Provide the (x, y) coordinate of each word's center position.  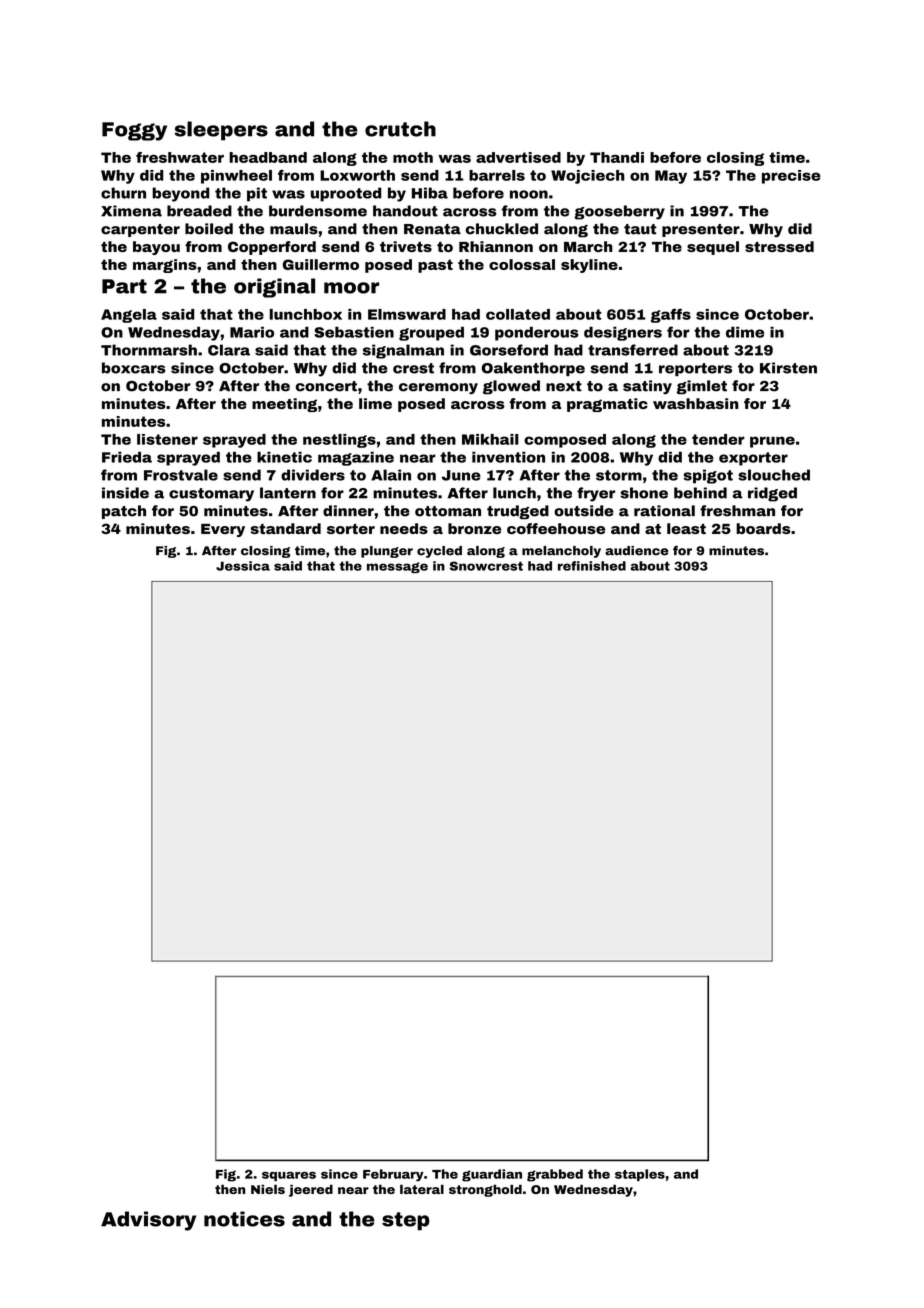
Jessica (243, 566)
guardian (492, 1175)
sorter (351, 529)
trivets (406, 246)
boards (763, 528)
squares (289, 1176)
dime (745, 332)
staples (640, 1175)
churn (123, 193)
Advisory (148, 1221)
